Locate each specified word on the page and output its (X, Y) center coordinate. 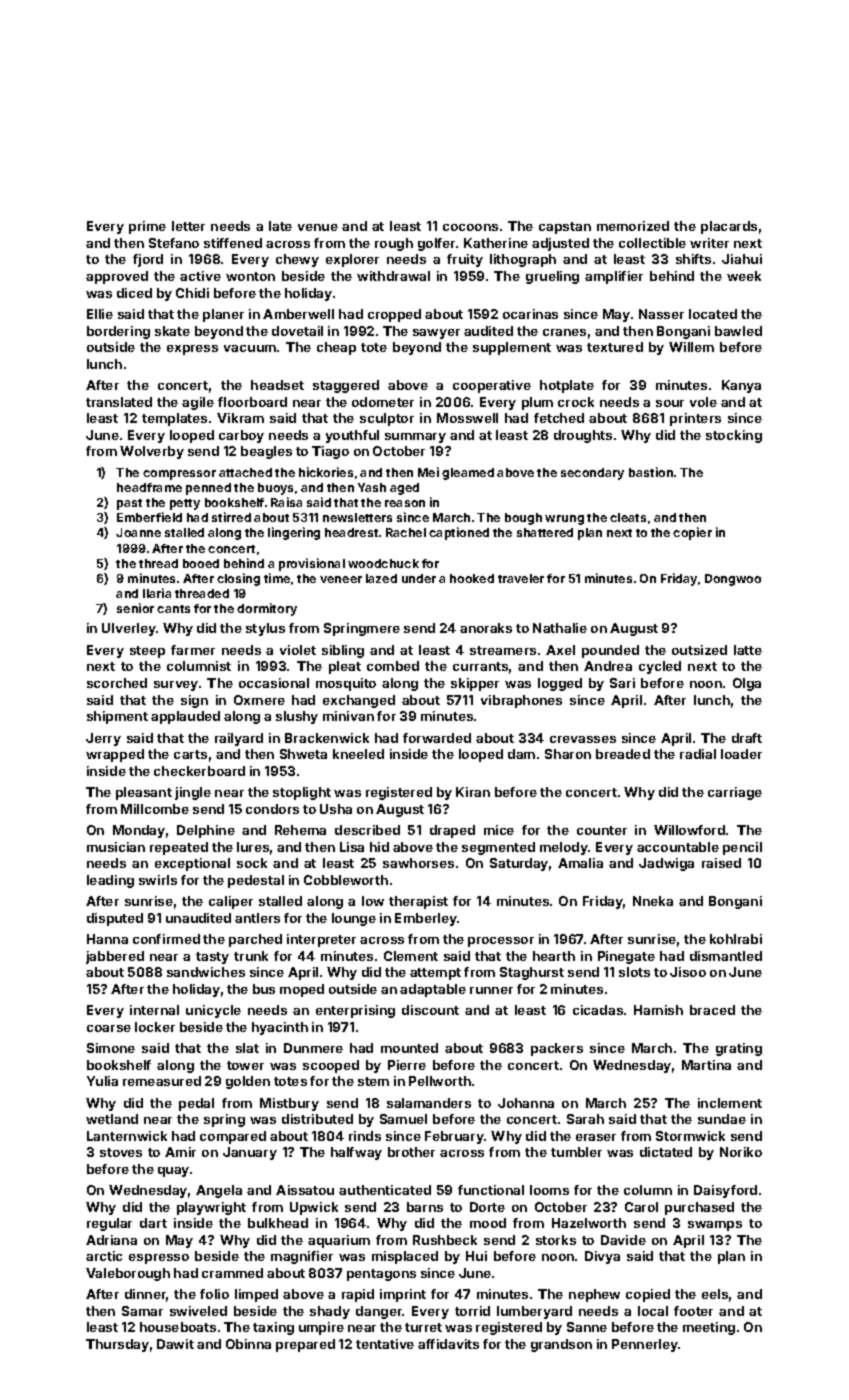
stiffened (233, 243)
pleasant (144, 793)
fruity (465, 260)
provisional (312, 564)
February (455, 1137)
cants (173, 609)
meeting (709, 1328)
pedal (196, 1104)
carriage (735, 793)
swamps (715, 1226)
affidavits (448, 1344)
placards (729, 227)
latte (748, 650)
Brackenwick (327, 738)
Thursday (117, 1345)
